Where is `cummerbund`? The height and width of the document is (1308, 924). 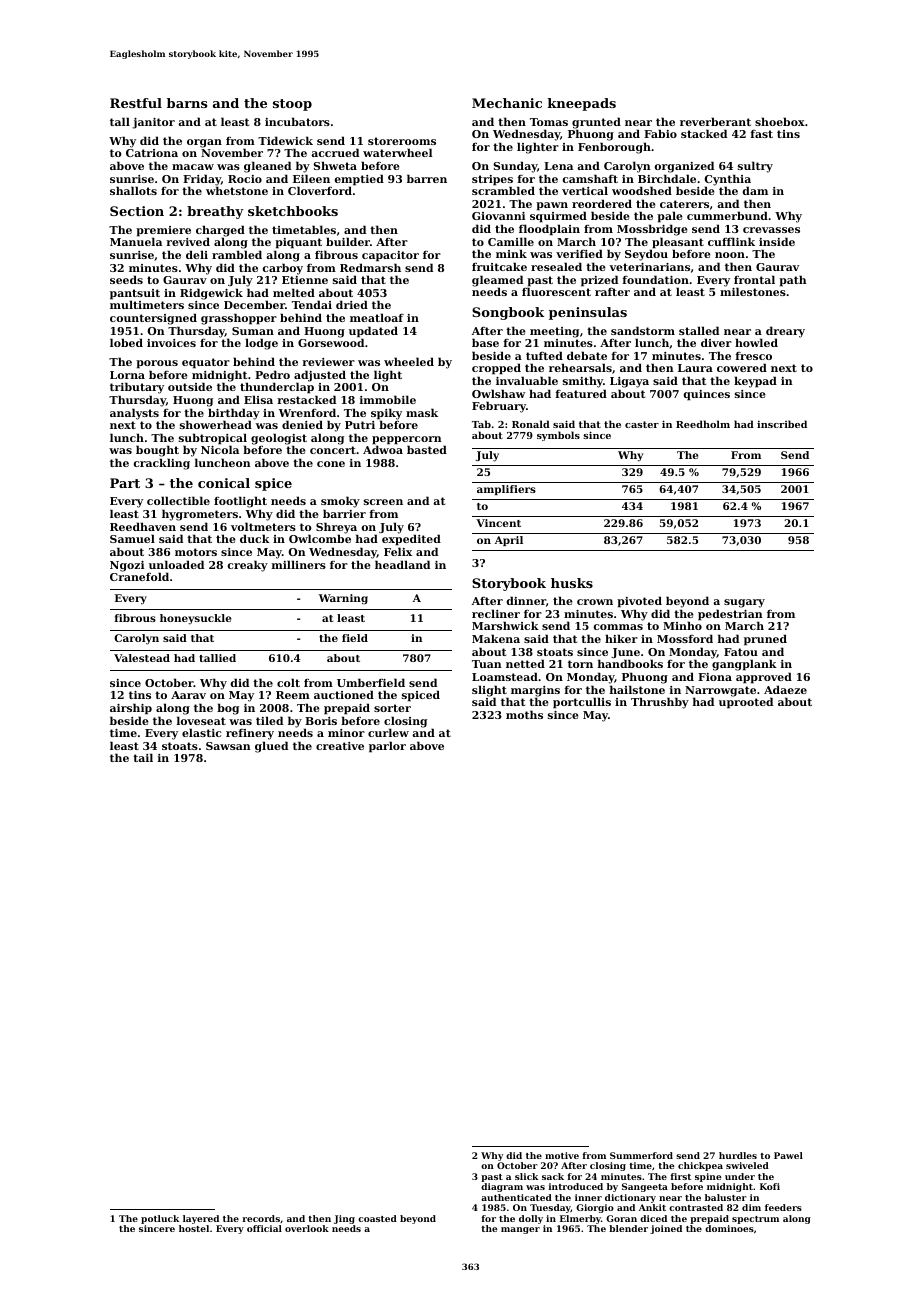
cummerbund is located at coordinates (727, 215).
